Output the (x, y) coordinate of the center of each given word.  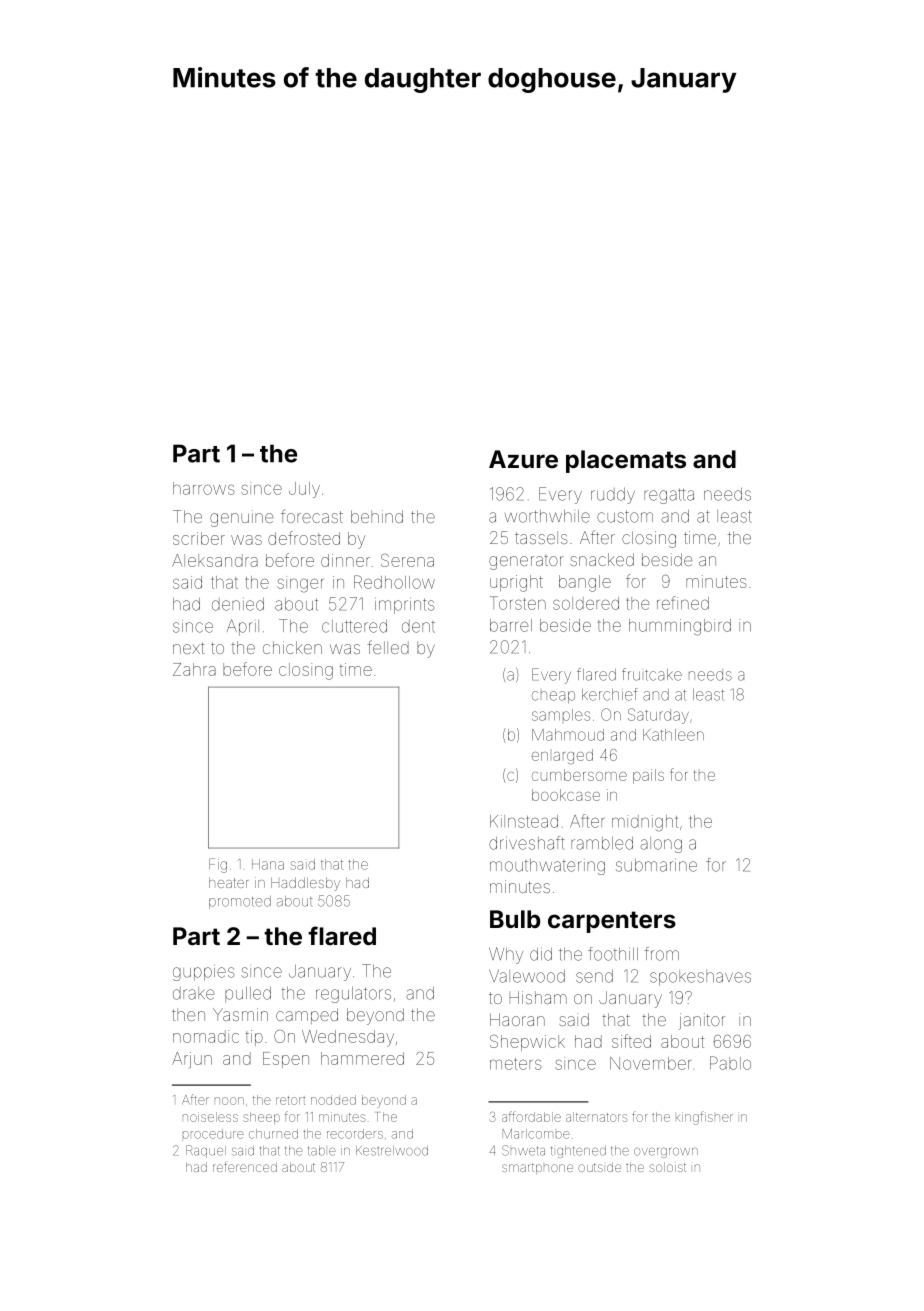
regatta (669, 496)
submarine (656, 865)
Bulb (515, 919)
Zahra (194, 669)
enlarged (562, 756)
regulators (353, 995)
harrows (203, 488)
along (661, 845)
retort (290, 1100)
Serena (407, 560)
